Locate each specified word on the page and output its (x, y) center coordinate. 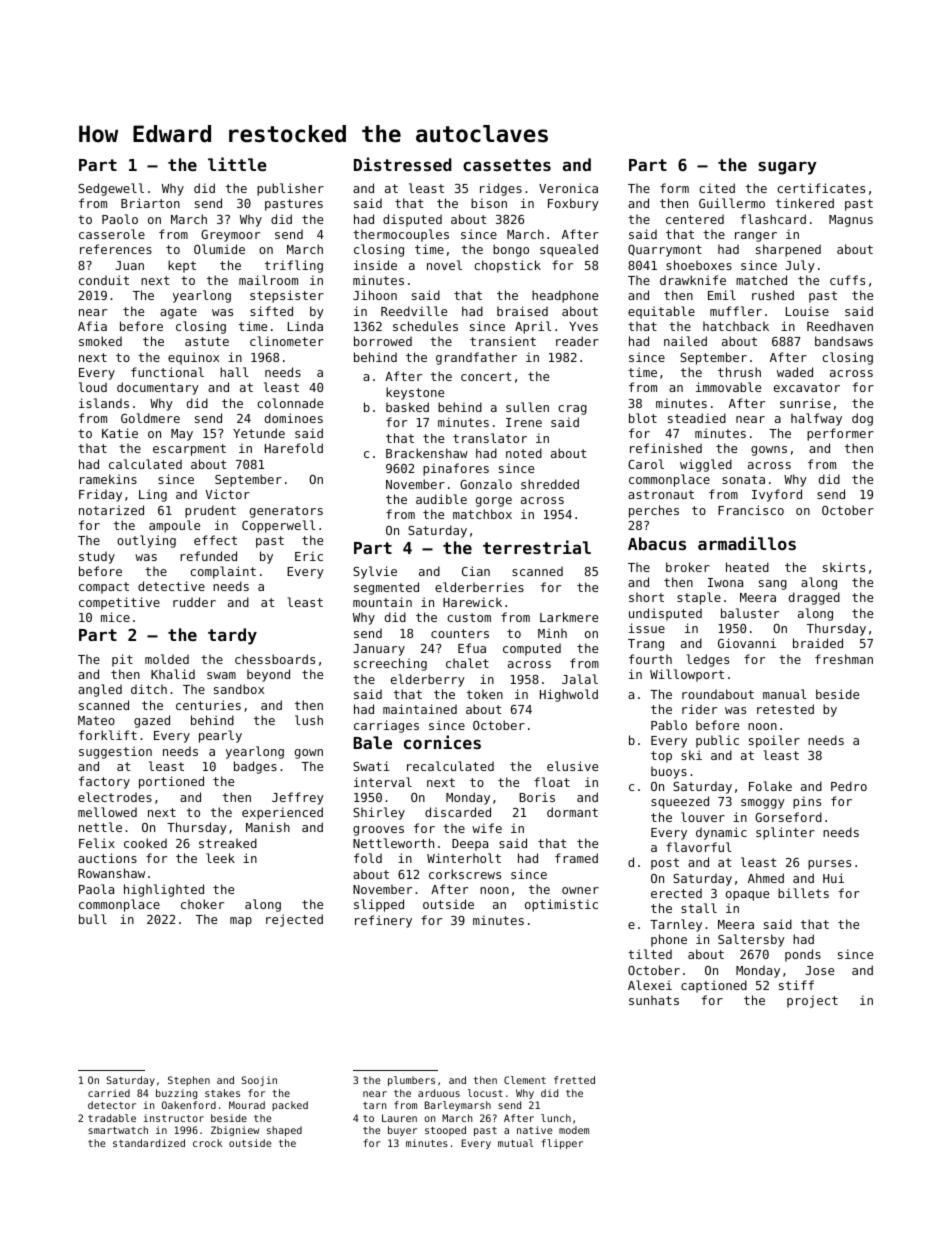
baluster (750, 613)
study (97, 557)
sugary (787, 168)
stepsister (287, 296)
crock (207, 1143)
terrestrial (537, 547)
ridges (501, 189)
